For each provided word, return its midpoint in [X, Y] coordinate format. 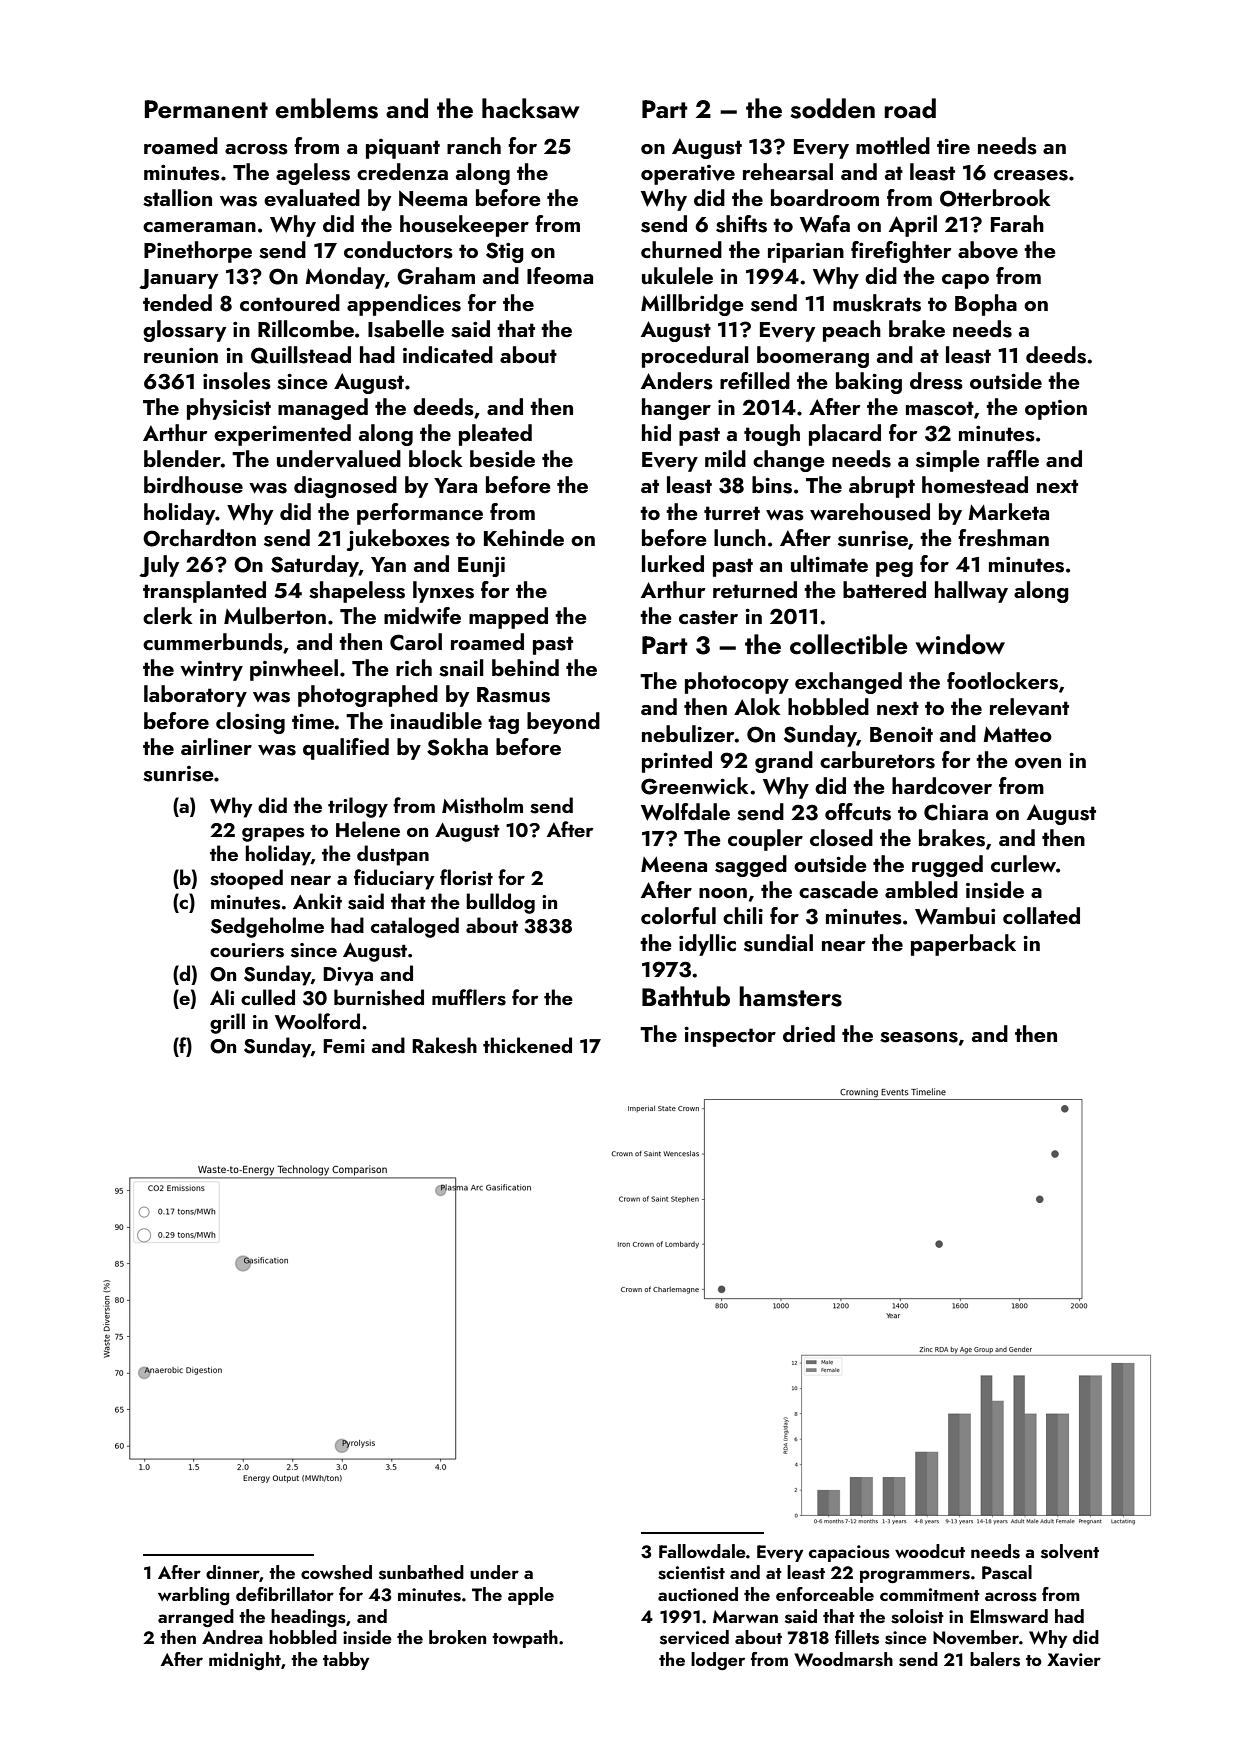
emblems [326, 108]
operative [688, 175]
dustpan [393, 855]
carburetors [877, 760]
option [1056, 410]
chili [743, 915]
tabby [346, 1661]
